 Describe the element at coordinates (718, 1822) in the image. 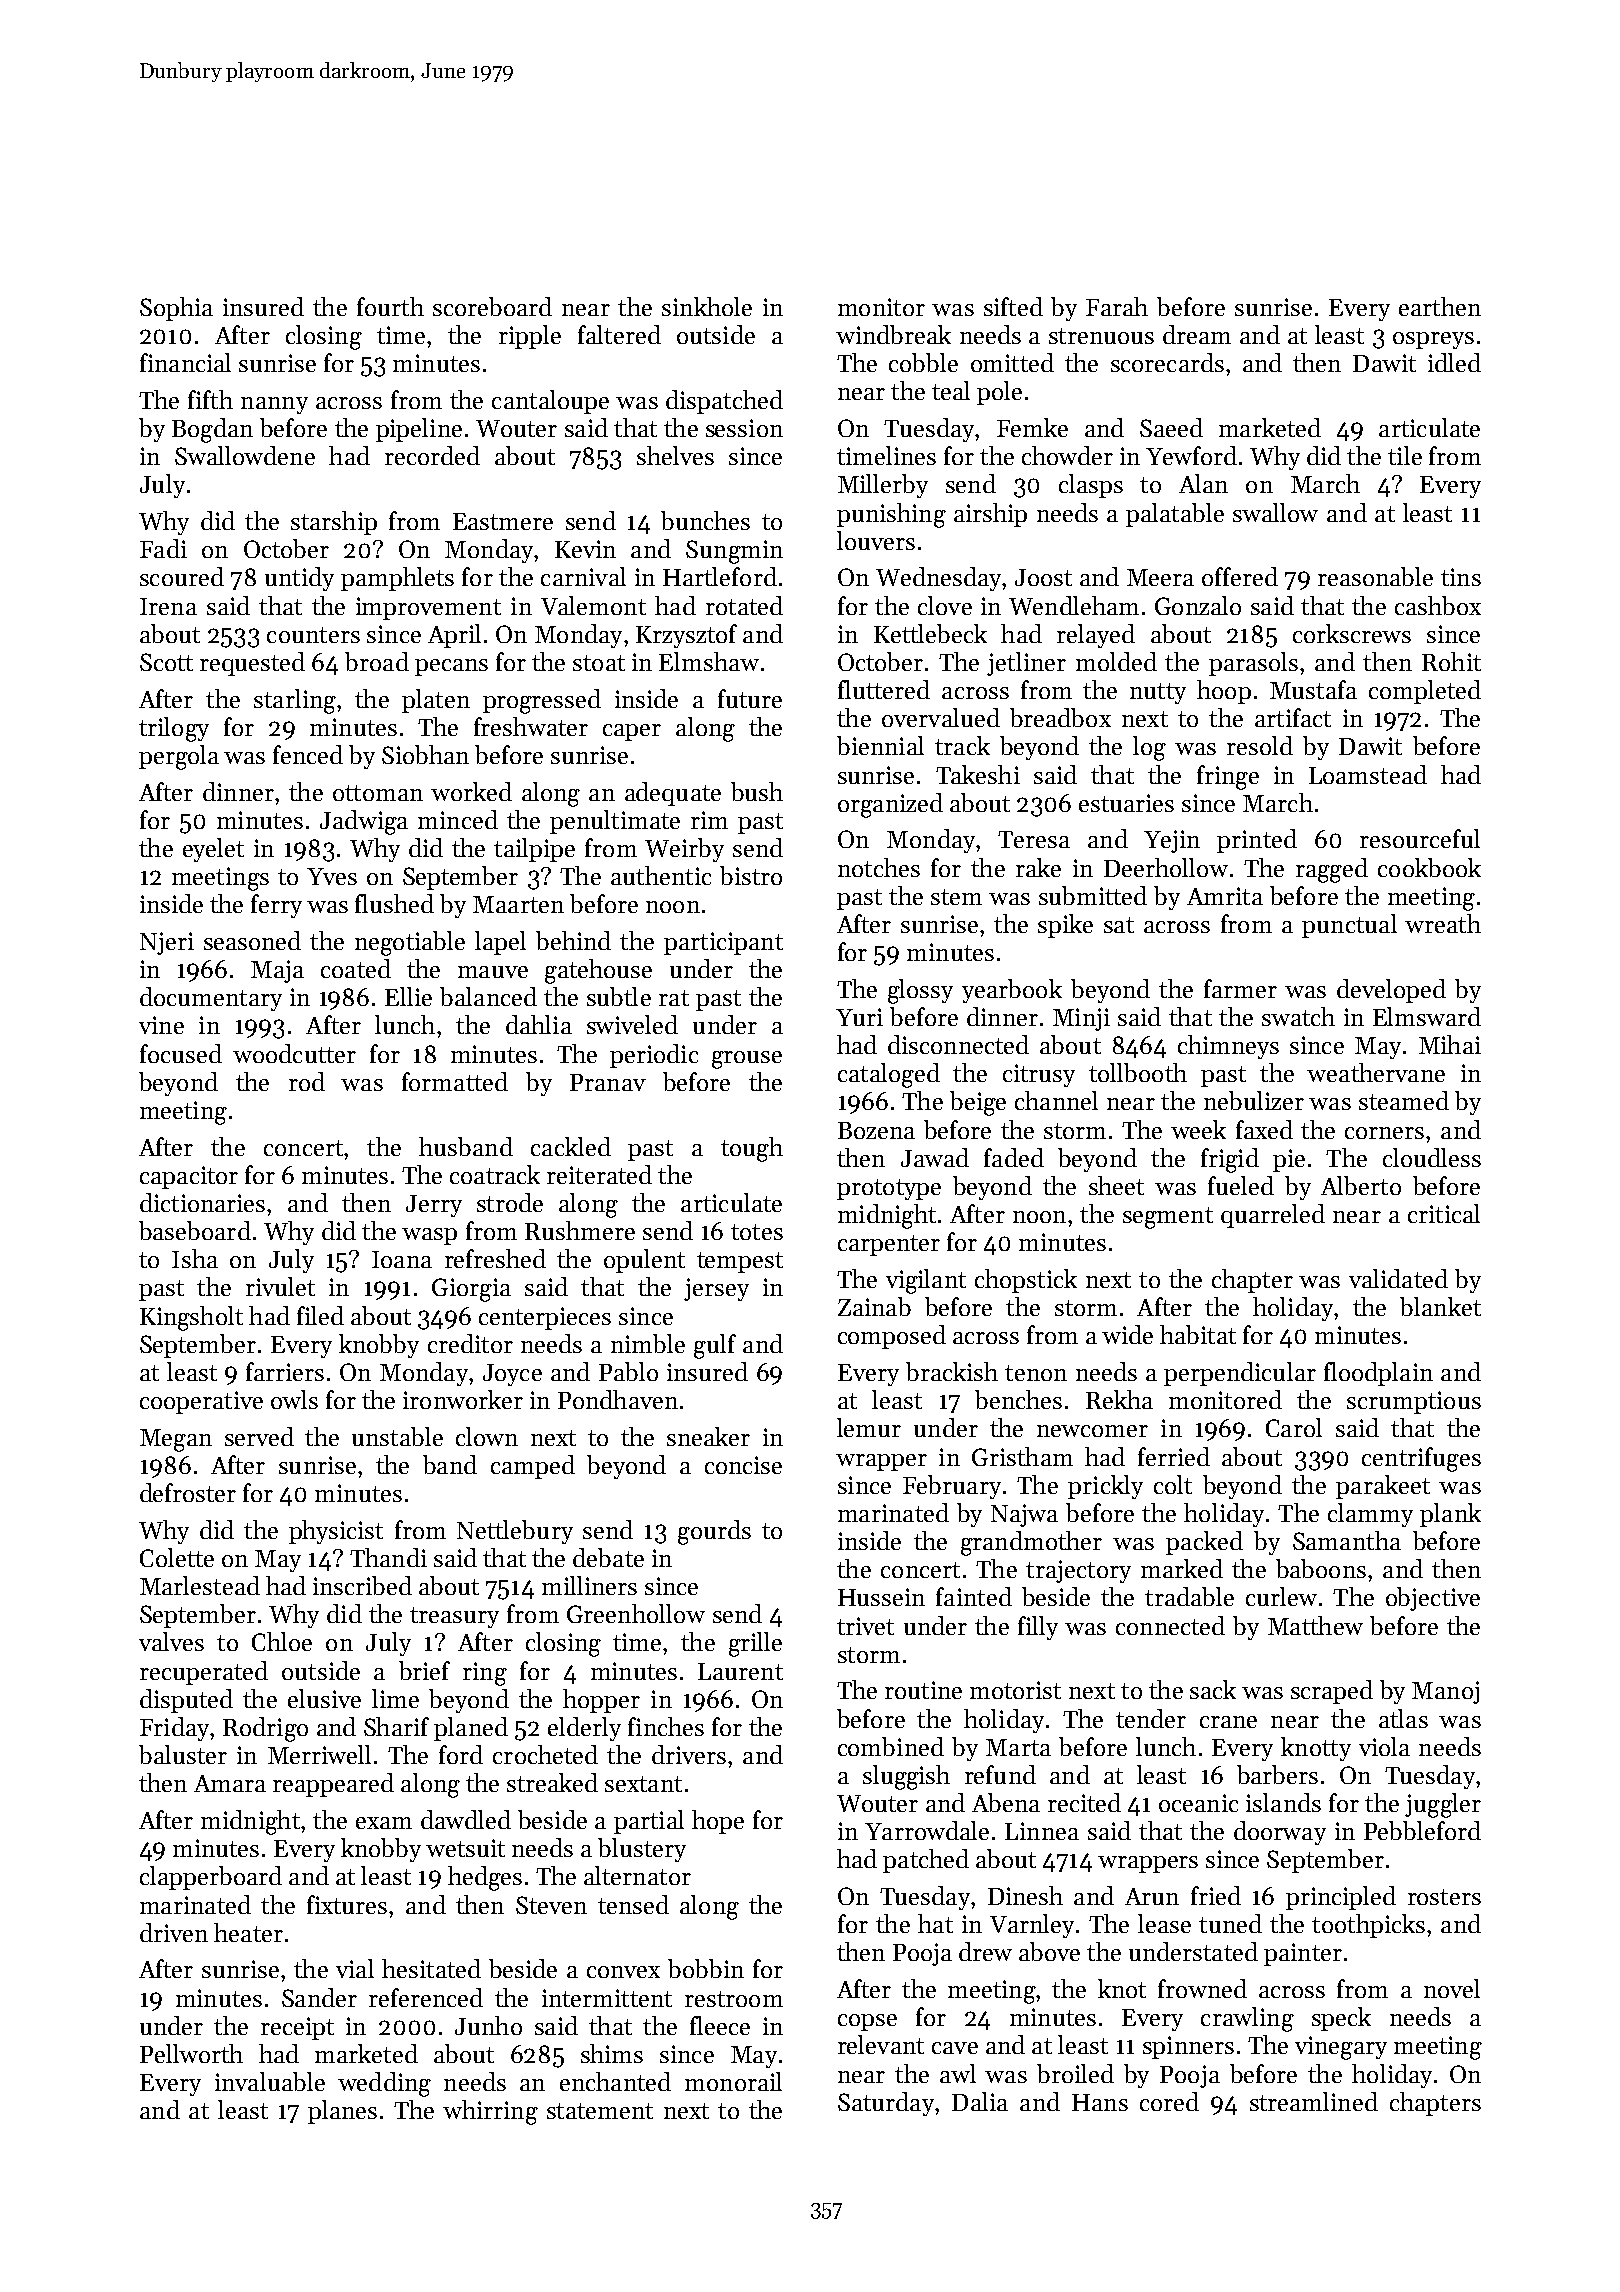

I see `hope` at that location.
